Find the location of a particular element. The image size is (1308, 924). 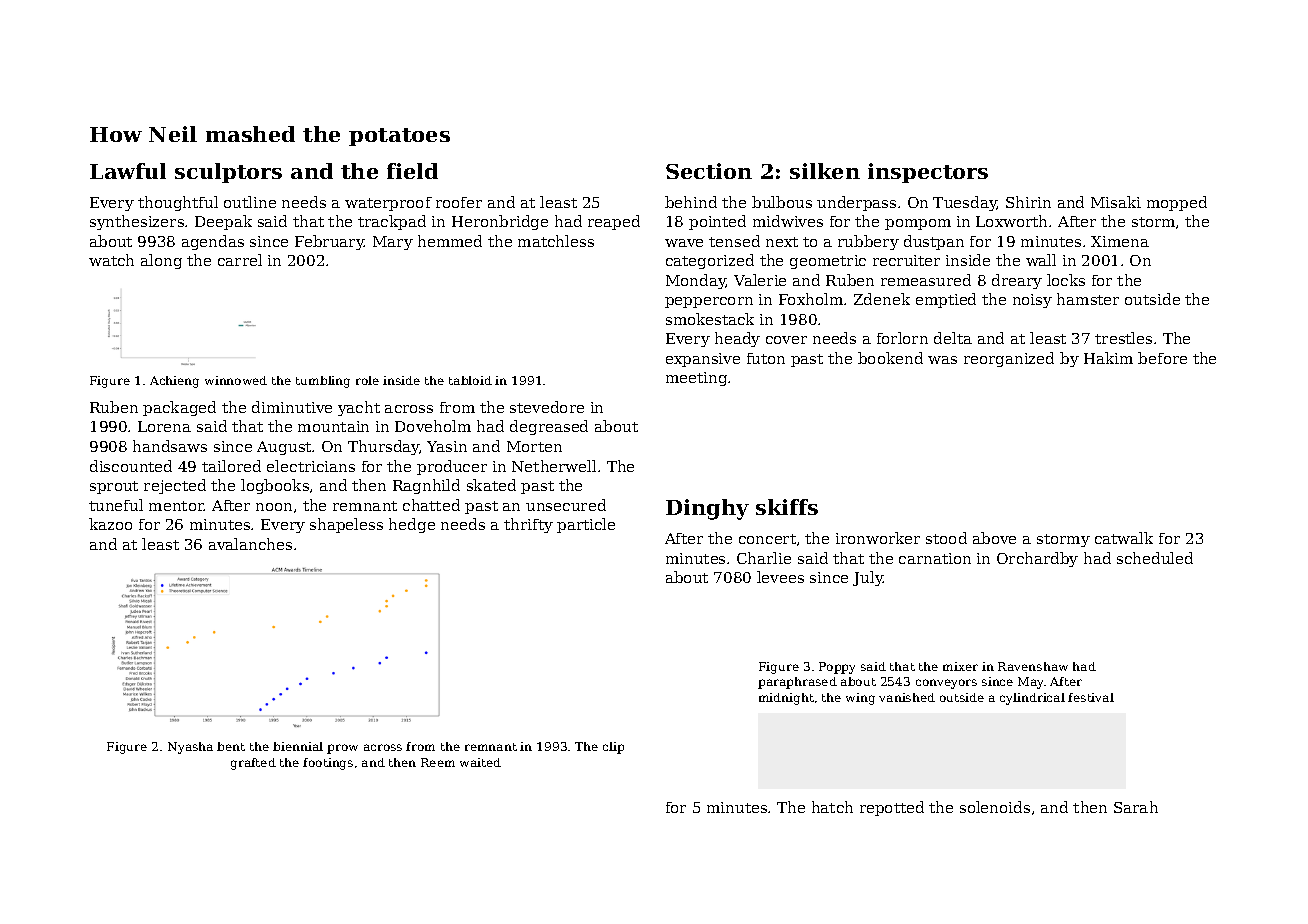

noisy is located at coordinates (1032, 301).
